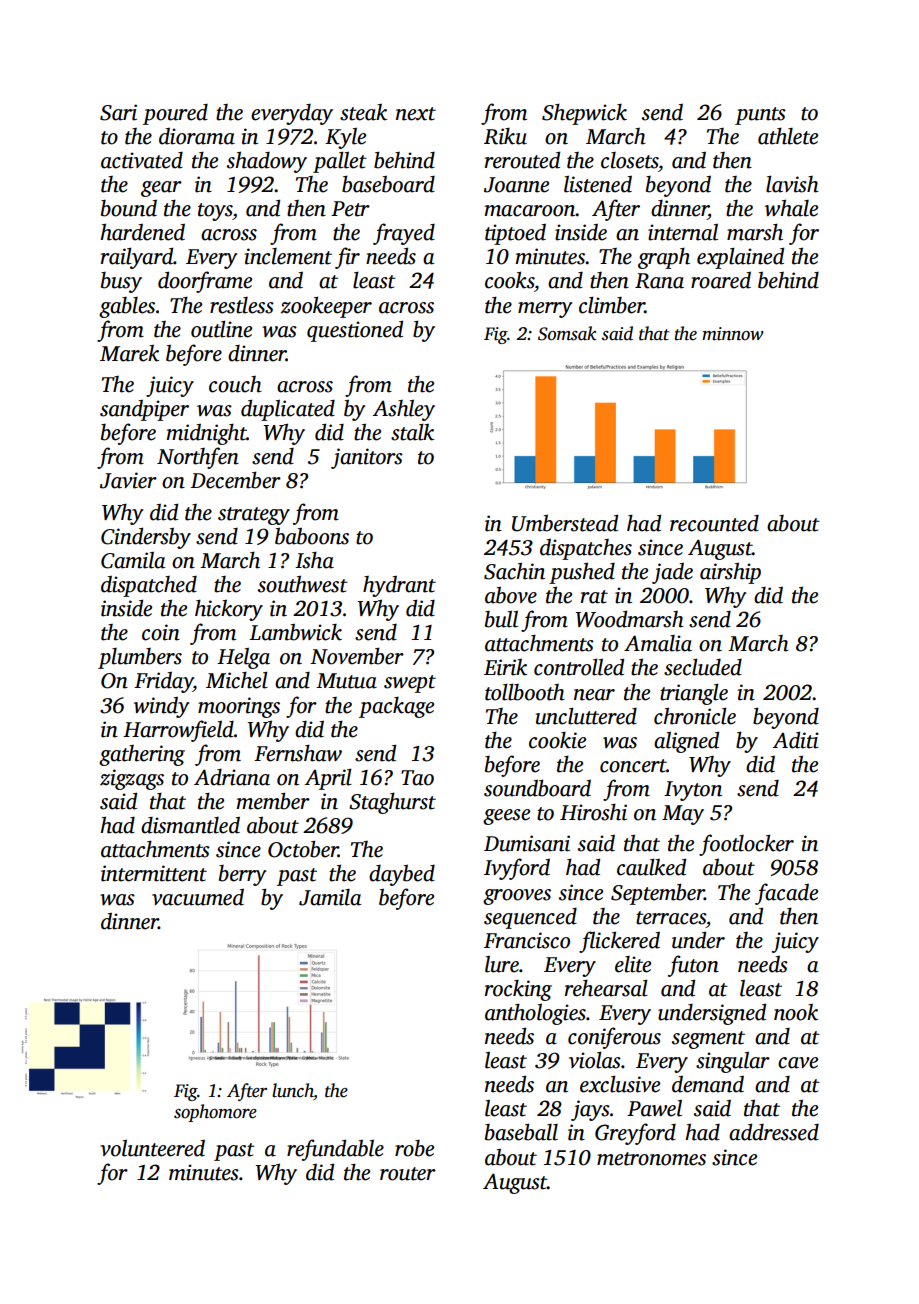  I want to click on metronomes, so click(651, 1159).
